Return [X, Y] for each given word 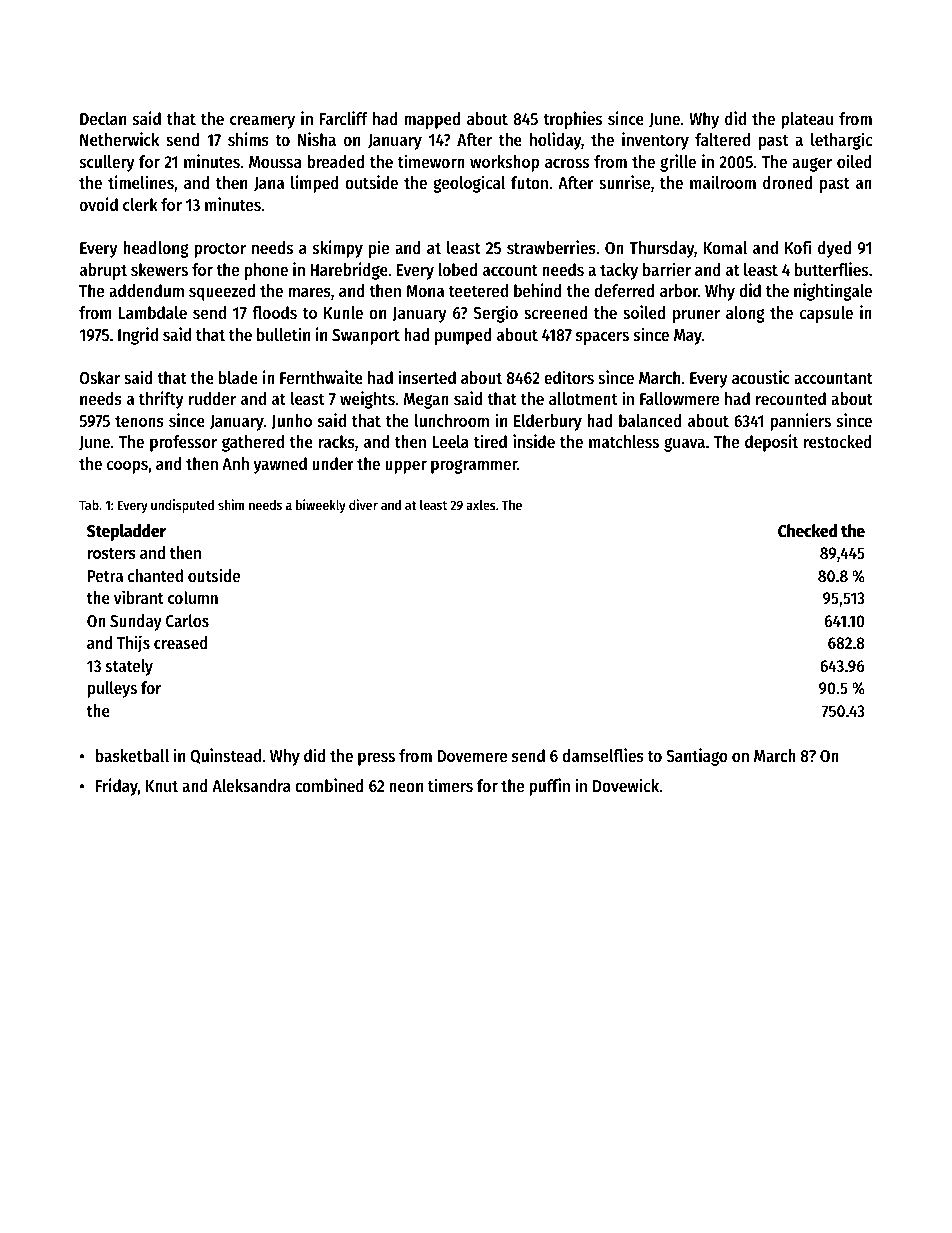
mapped [432, 120]
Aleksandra [251, 785]
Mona [425, 291]
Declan [103, 118]
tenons [139, 421]
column [193, 597]
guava [684, 445]
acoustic [761, 377]
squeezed [222, 292]
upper [406, 467]
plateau [807, 120]
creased [181, 642]
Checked [808, 531]
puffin [549, 787]
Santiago [696, 757]
